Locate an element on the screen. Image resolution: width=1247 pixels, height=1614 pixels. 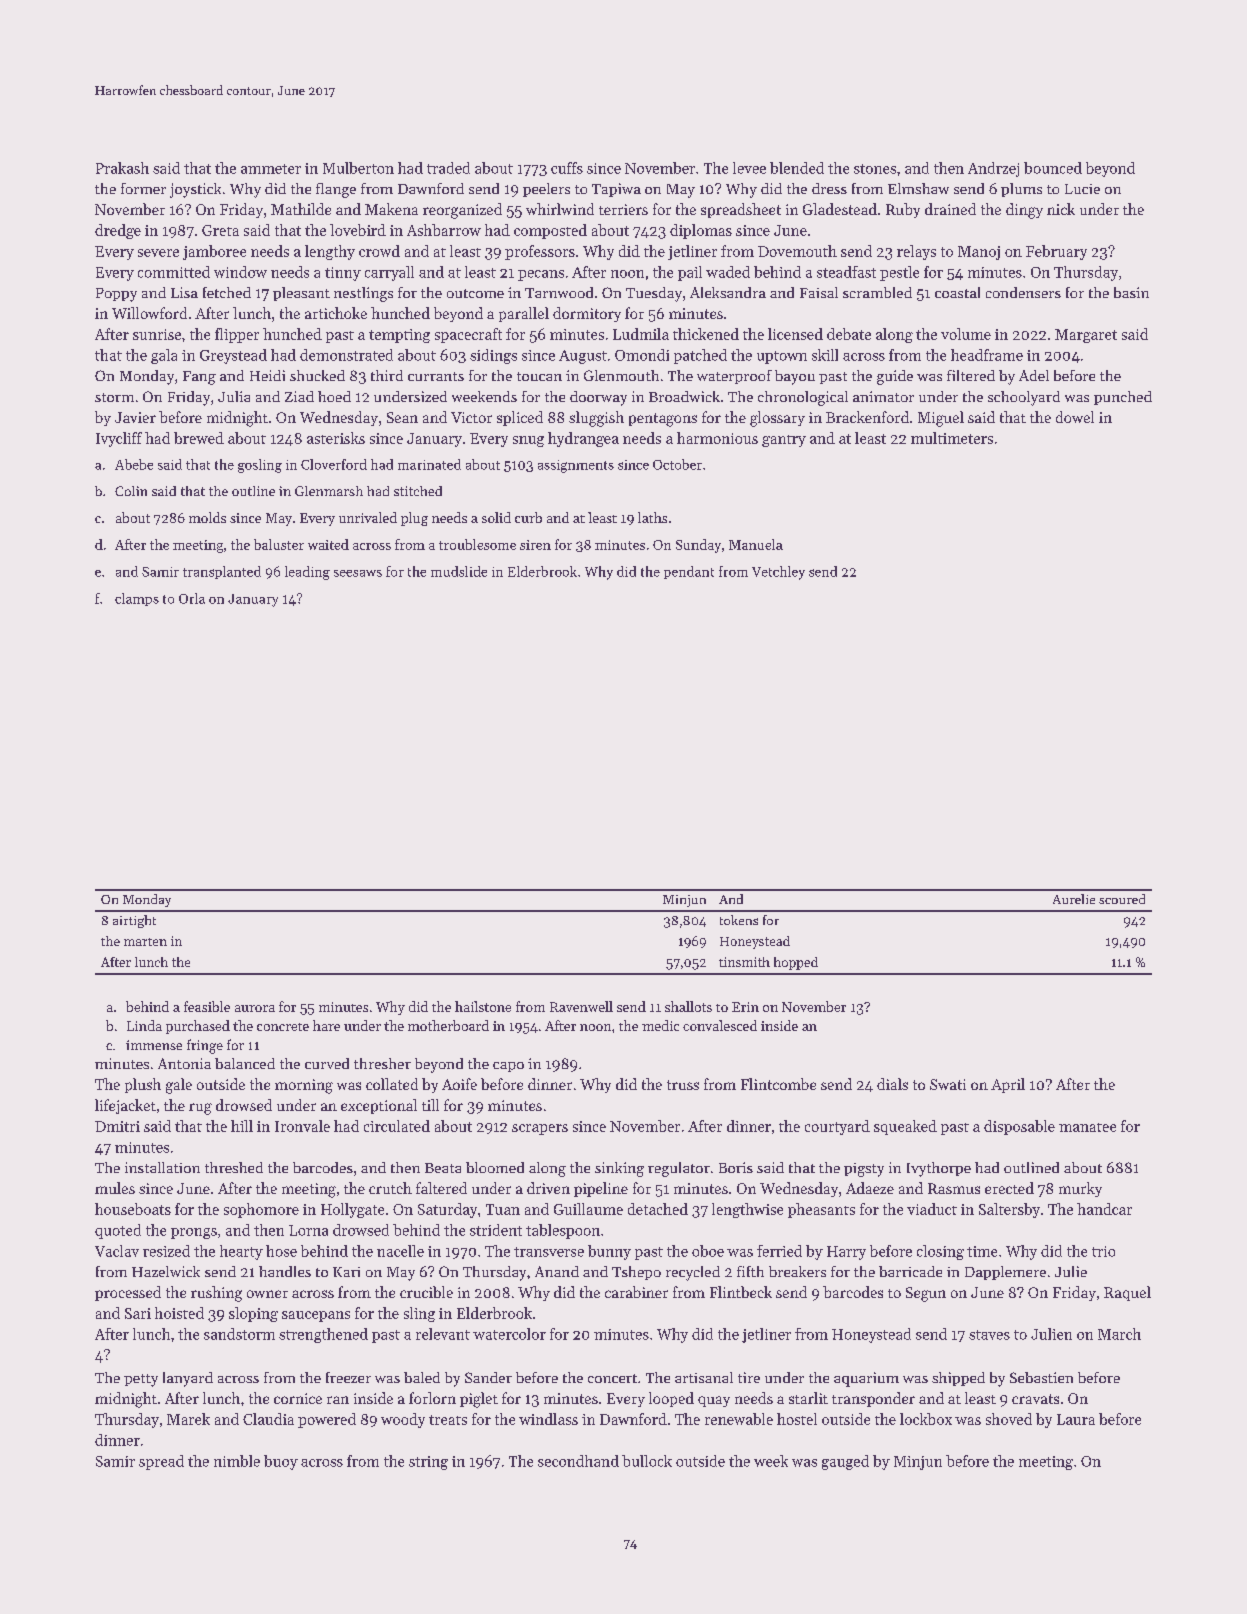
string is located at coordinates (428, 1463).
